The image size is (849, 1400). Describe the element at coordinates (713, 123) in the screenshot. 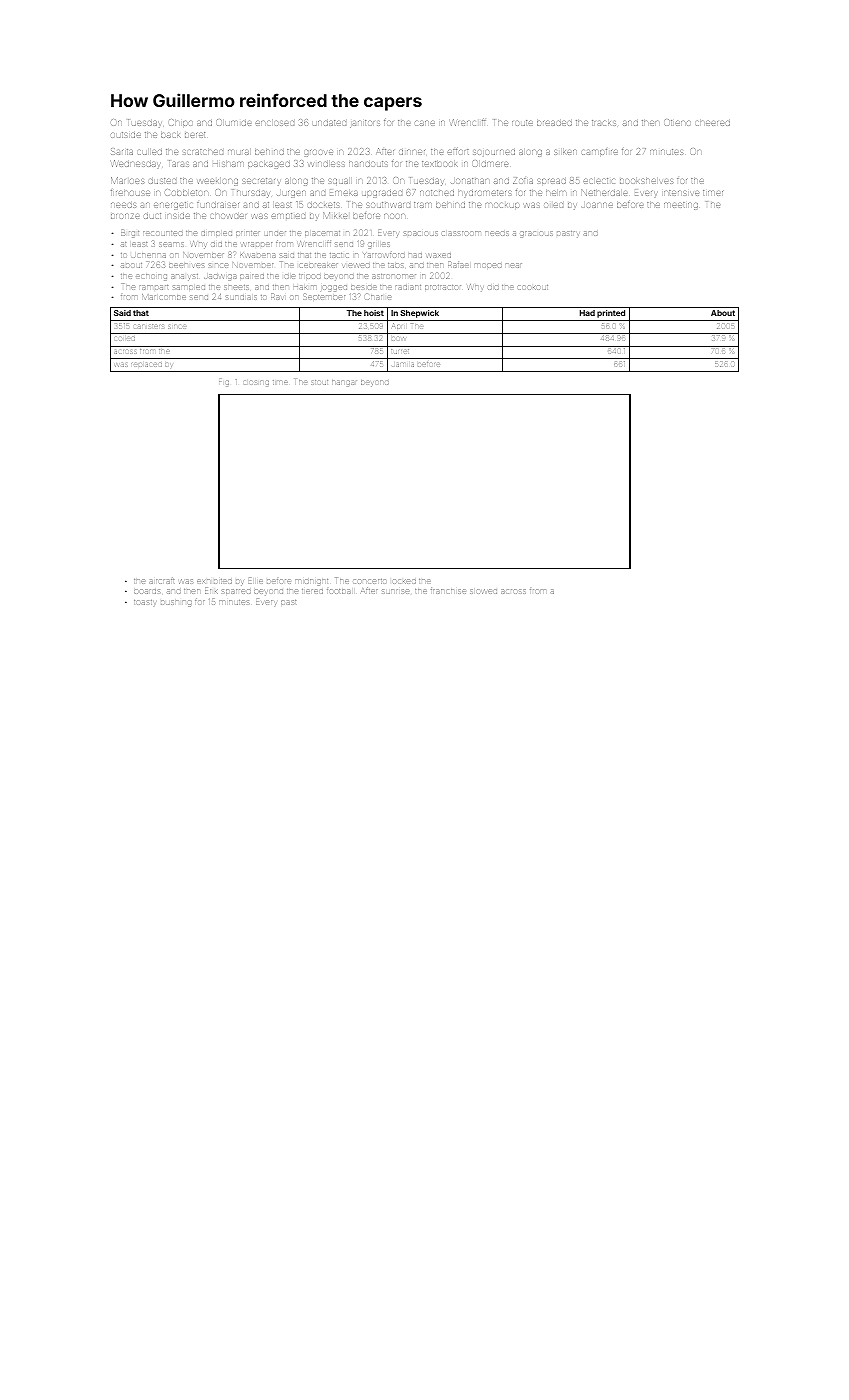

I see `cheered` at that location.
